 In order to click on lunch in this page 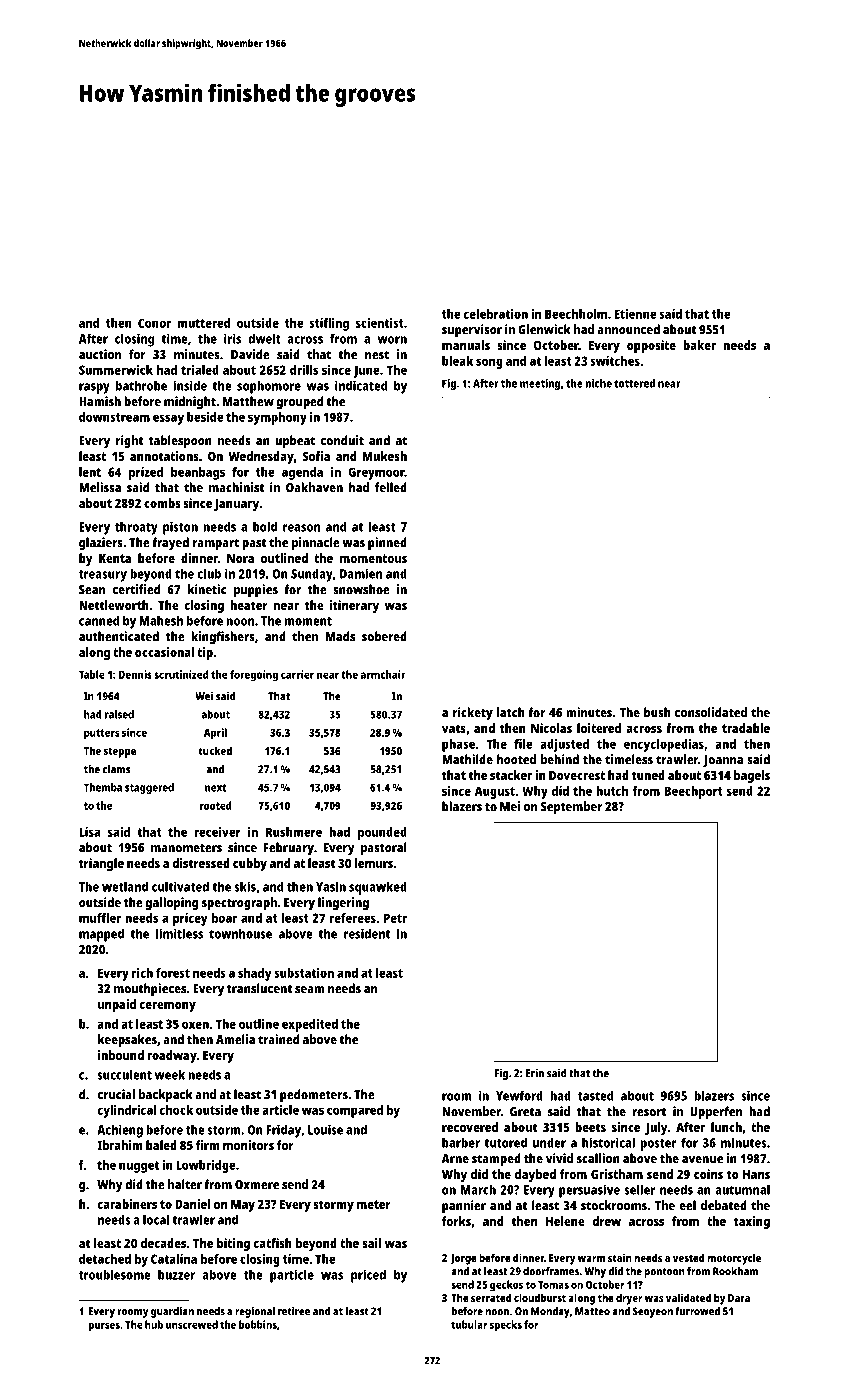, I will do `click(726, 1127)`.
